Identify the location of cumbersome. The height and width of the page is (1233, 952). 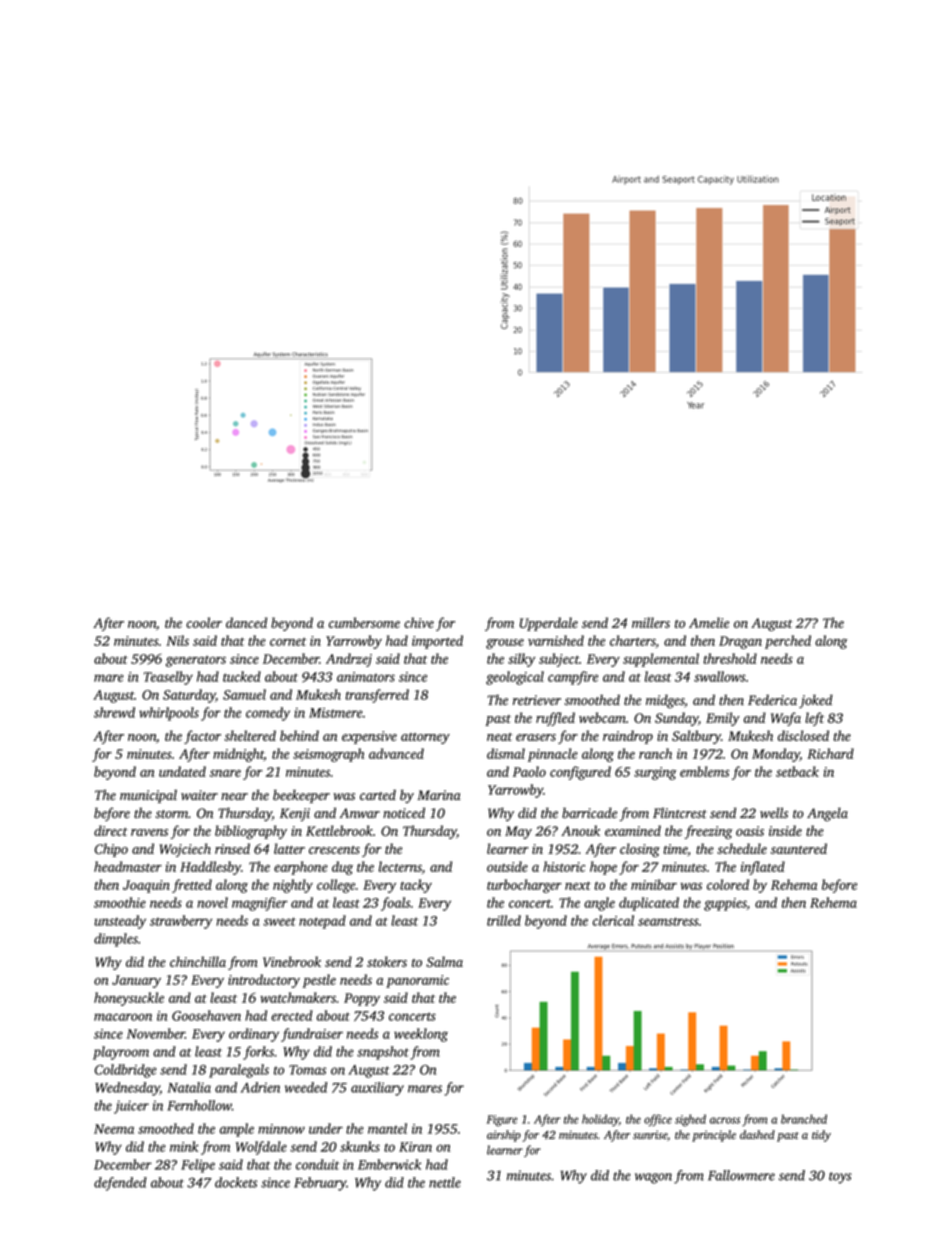
(364, 622).
